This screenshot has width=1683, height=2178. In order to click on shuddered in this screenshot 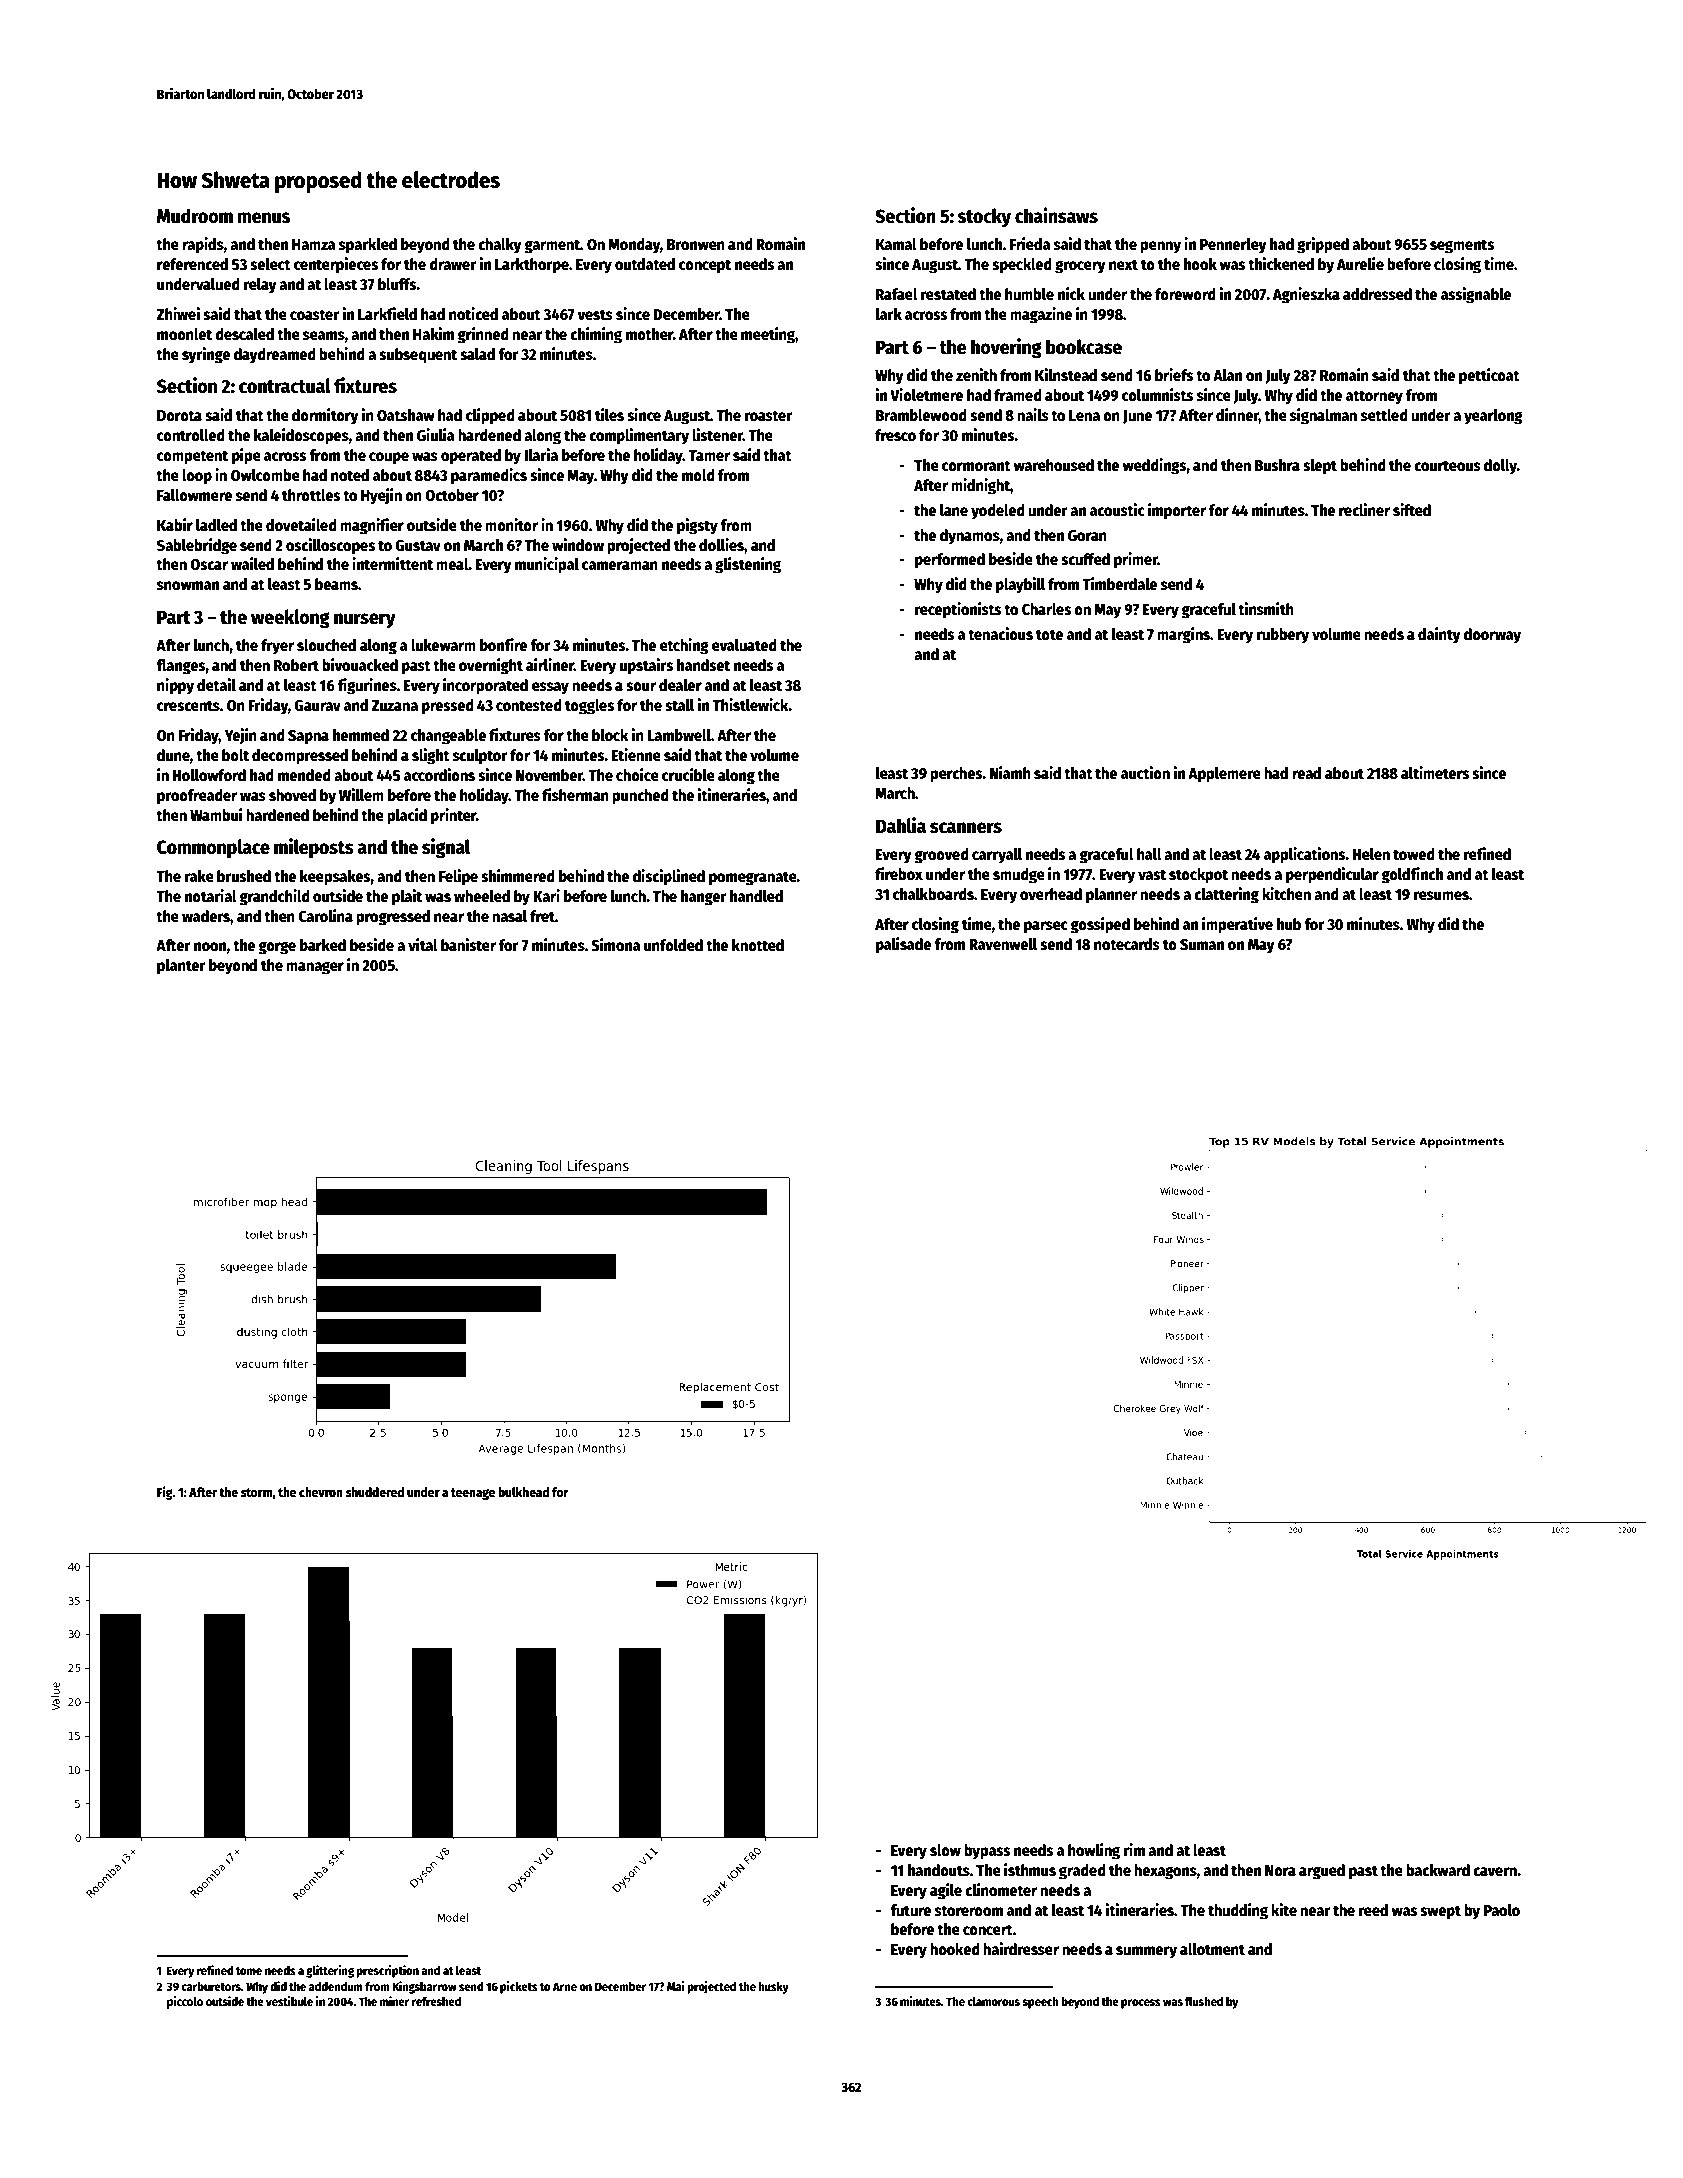, I will do `click(375, 1492)`.
